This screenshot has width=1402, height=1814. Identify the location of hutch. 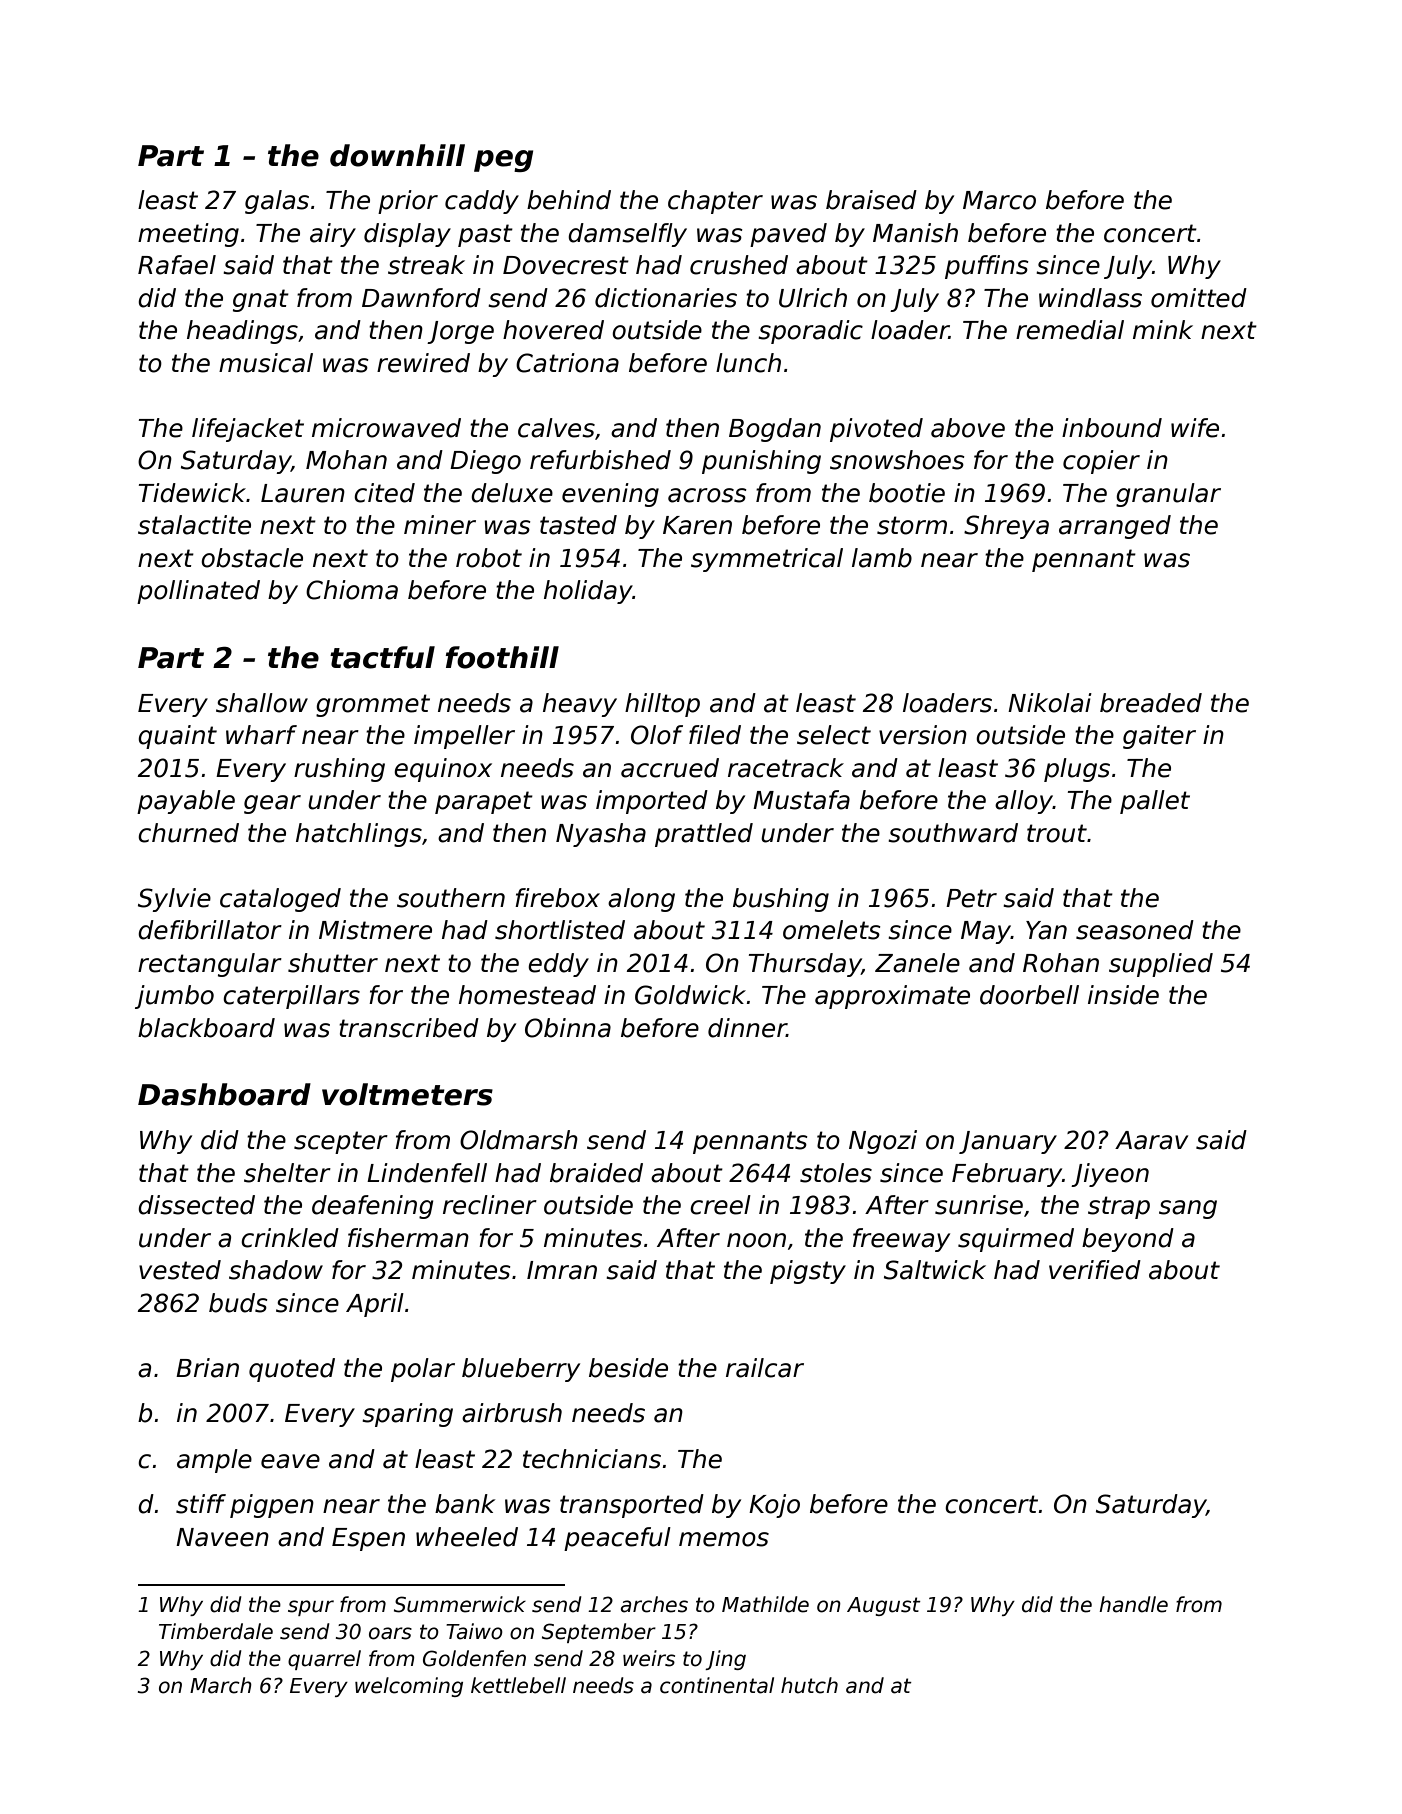
(809, 1685).
